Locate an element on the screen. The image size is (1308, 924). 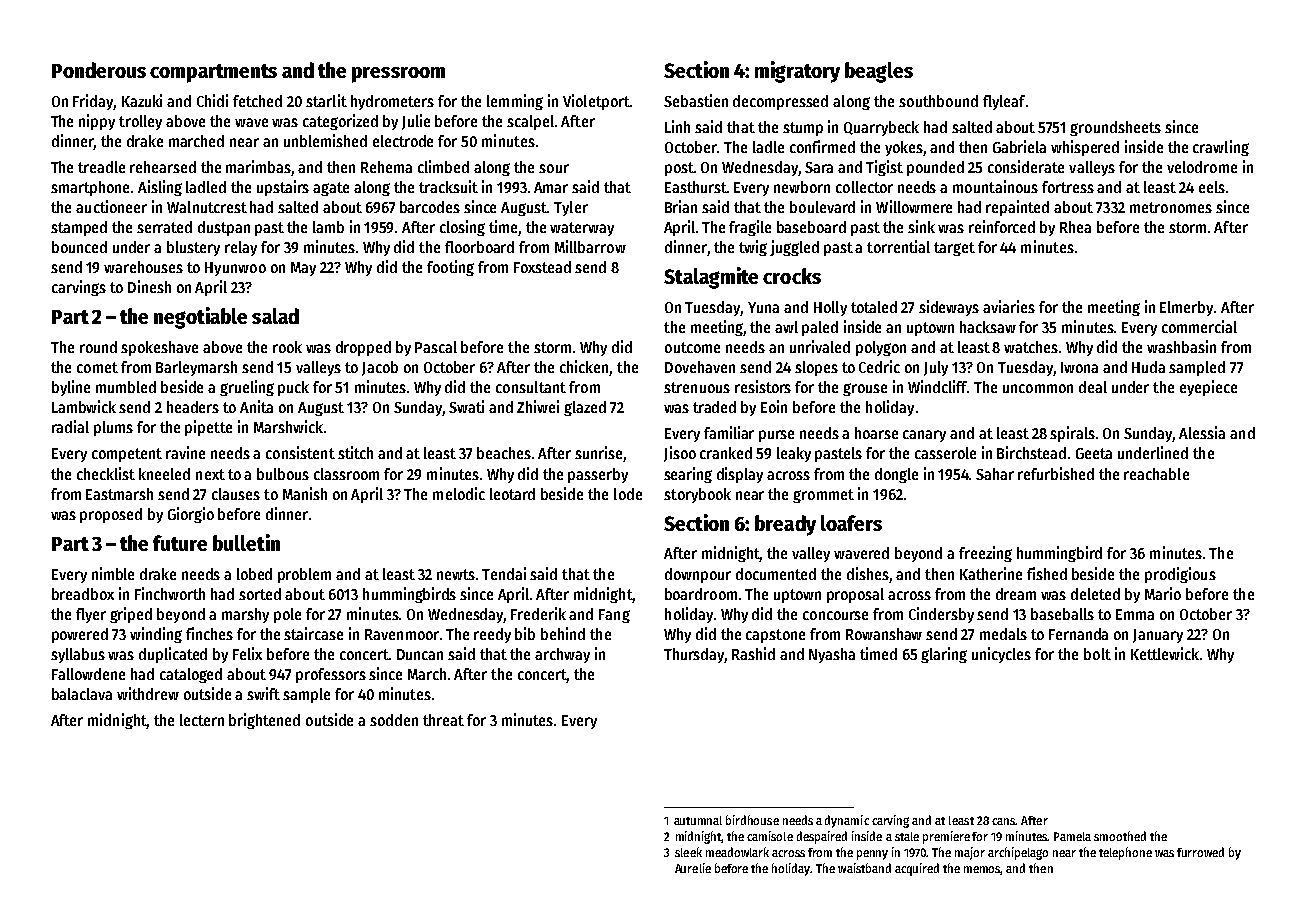
reachable is located at coordinates (1156, 474).
